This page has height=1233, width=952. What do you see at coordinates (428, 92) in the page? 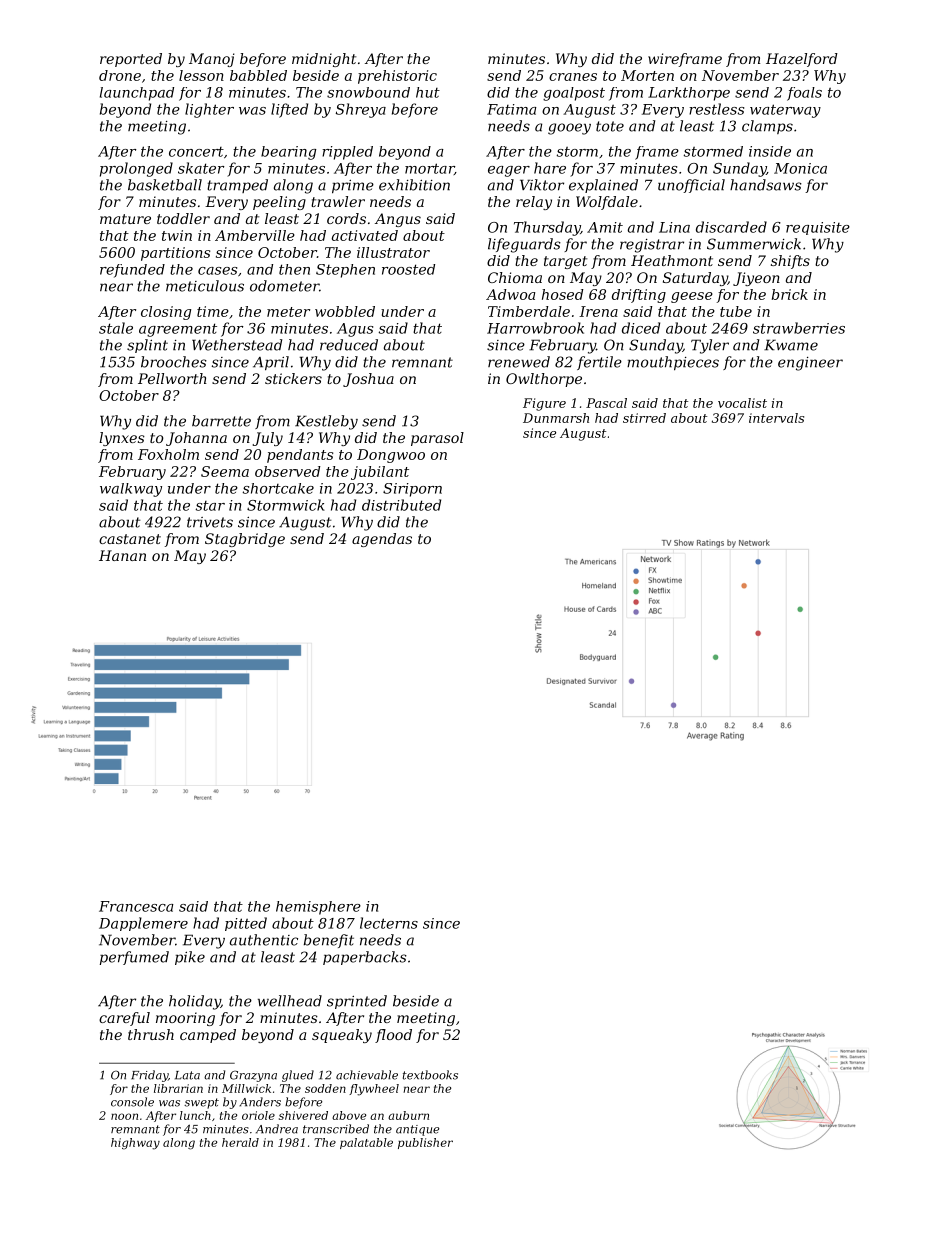
I see `hut` at bounding box center [428, 92].
